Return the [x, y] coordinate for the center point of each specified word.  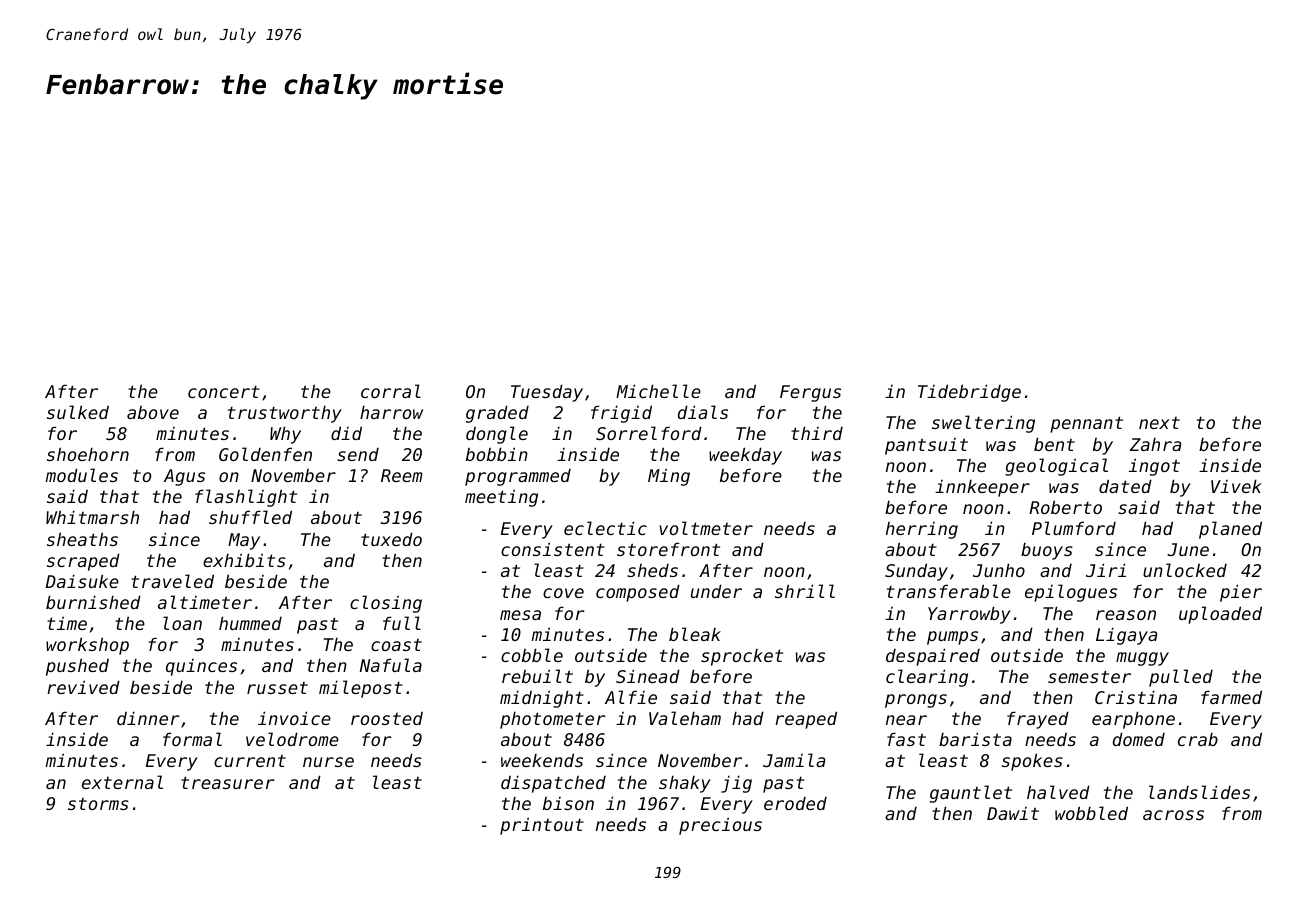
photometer [553, 720]
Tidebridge [969, 393]
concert [224, 391]
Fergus [810, 393]
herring [922, 530]
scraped [83, 562]
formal [192, 739]
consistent [553, 549]
